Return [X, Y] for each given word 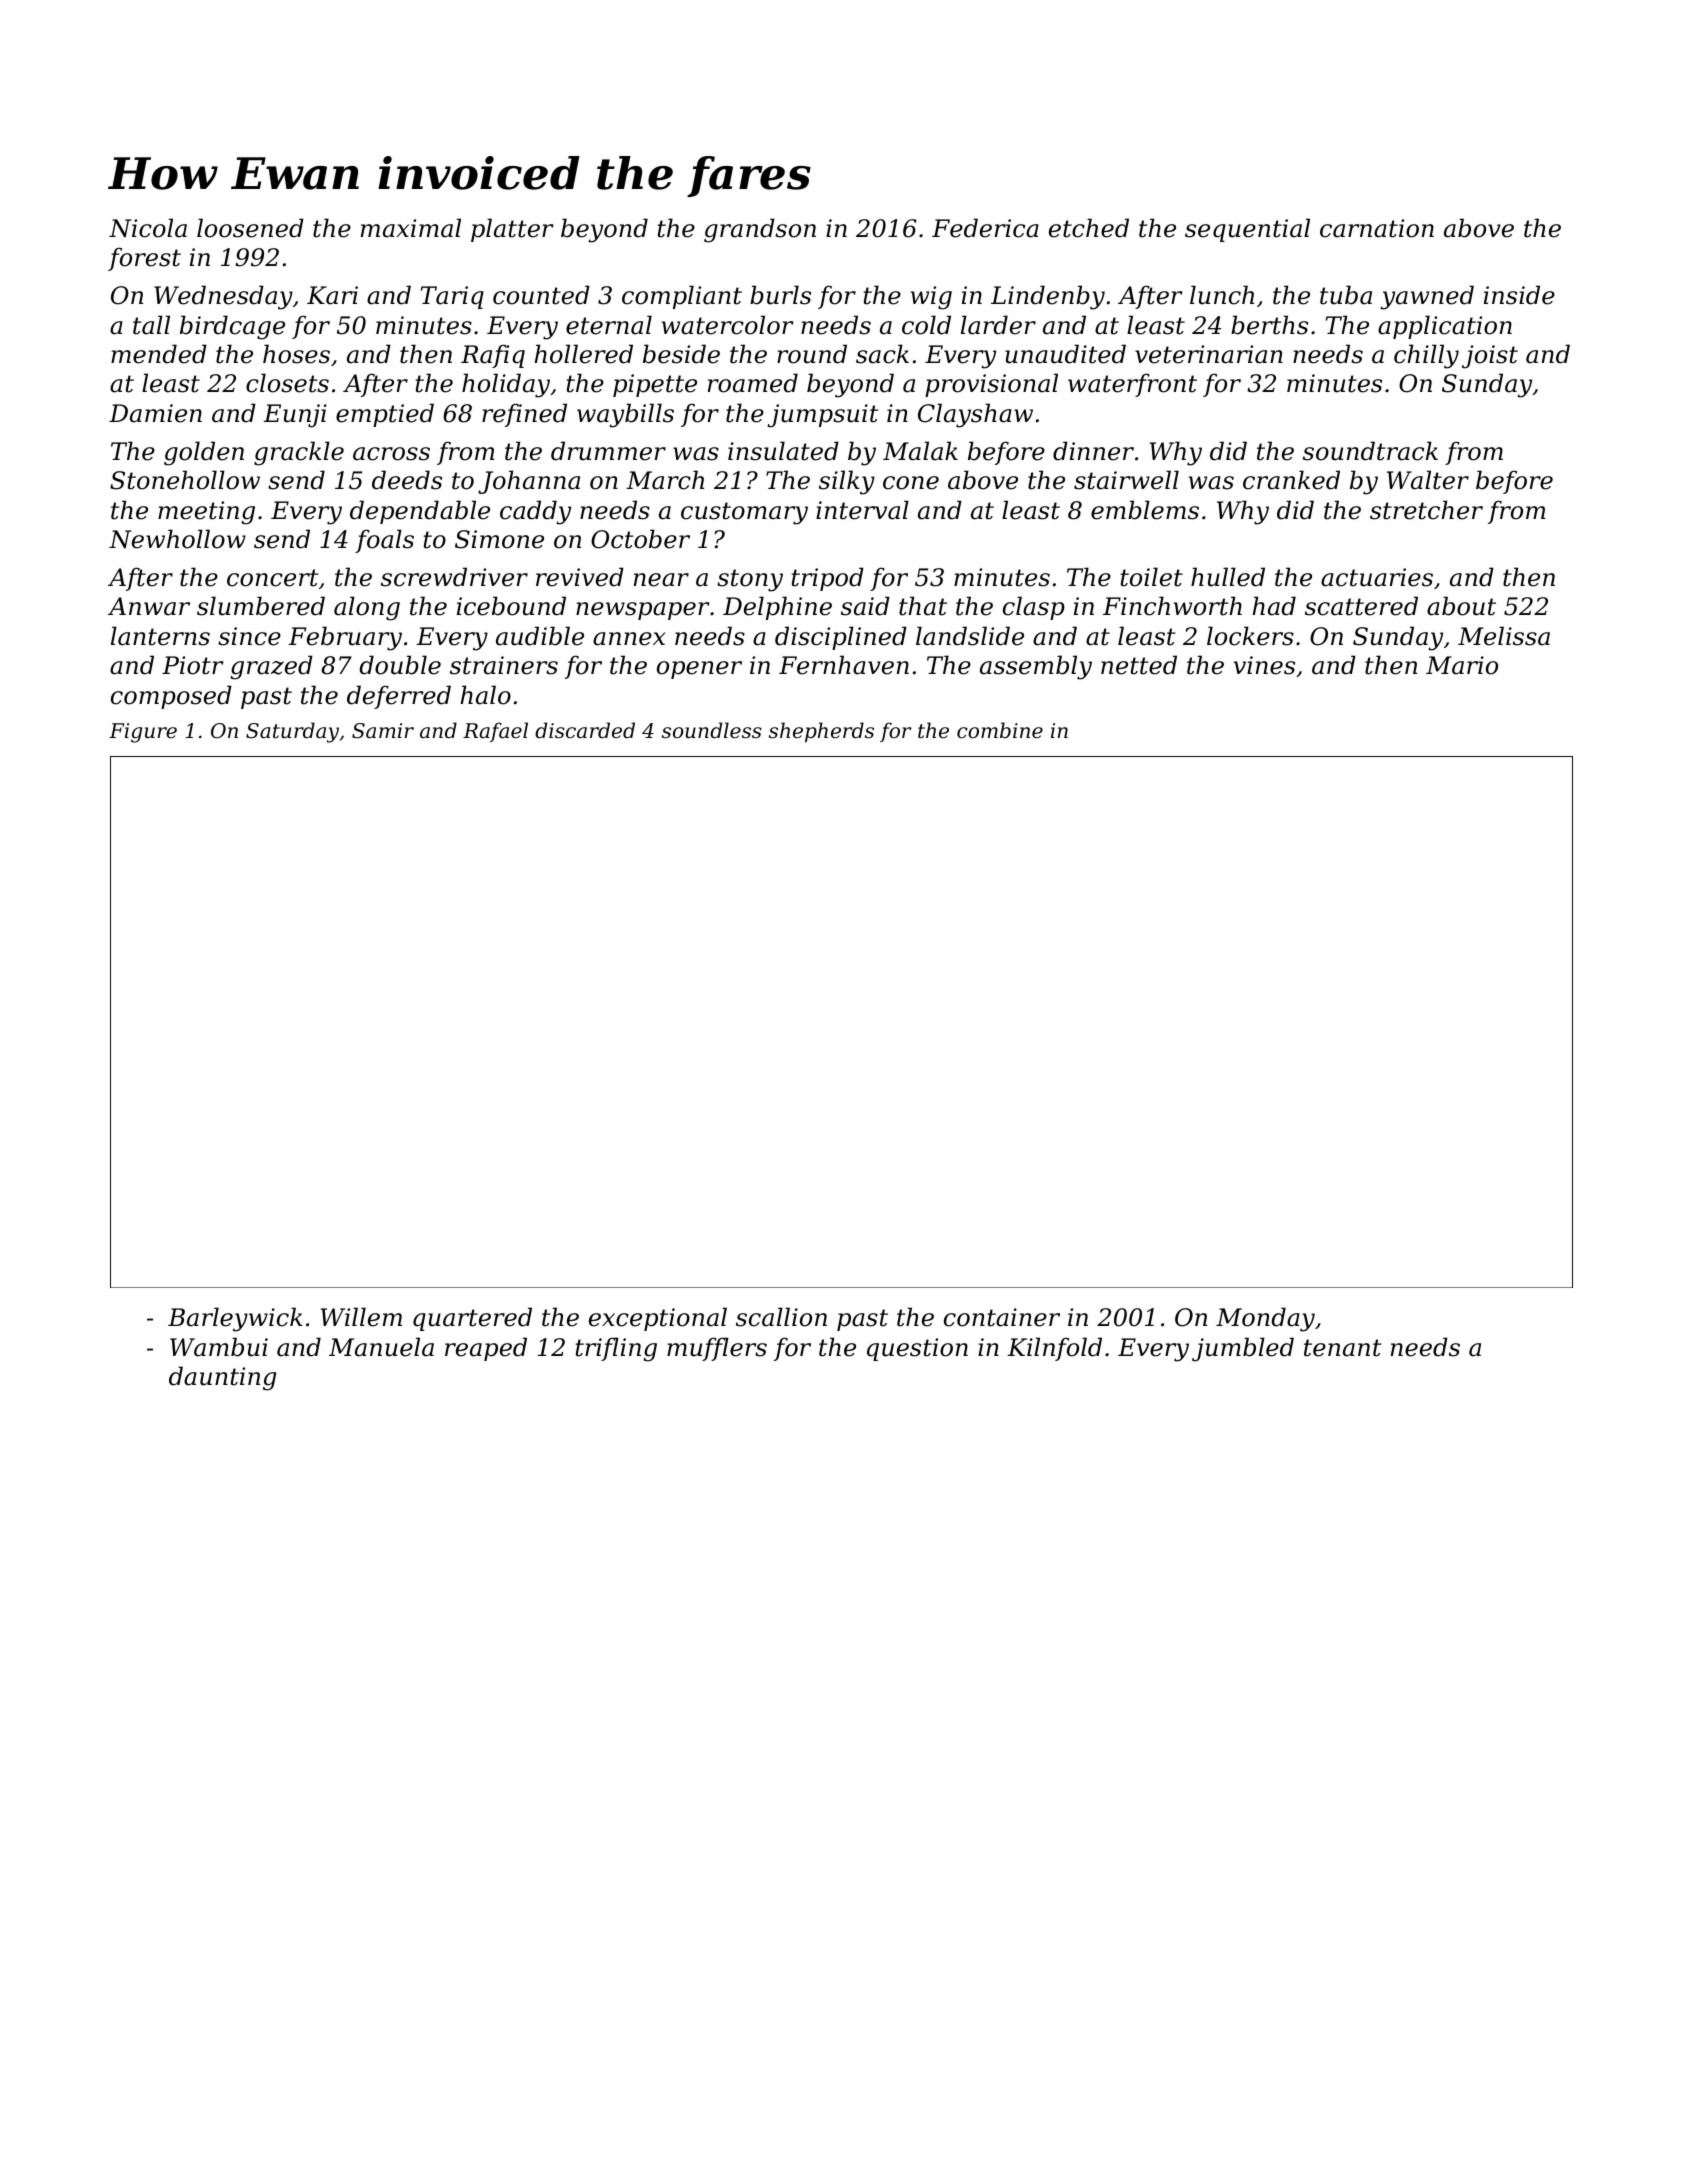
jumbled [1243, 1349]
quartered [472, 1319]
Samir [383, 731]
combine [1000, 730]
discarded [585, 730]
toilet [1151, 577]
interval [862, 510]
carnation [1377, 228]
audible [540, 636]
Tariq [452, 297]
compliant [682, 297]
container [1002, 1317]
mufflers [717, 1349]
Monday [1265, 1319]
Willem [361, 1317]
